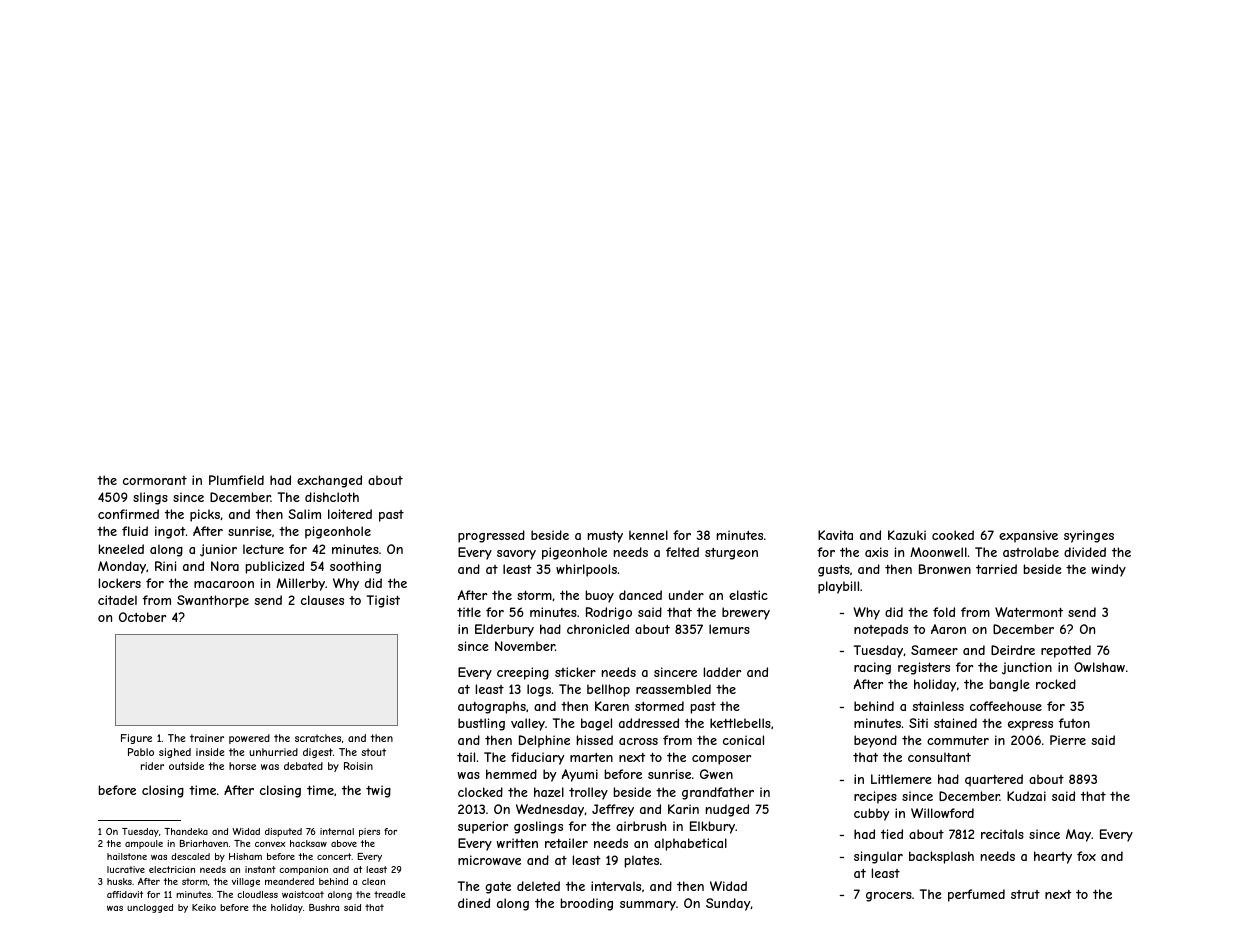 This screenshot has height=952, width=1233. Describe the element at coordinates (155, 480) in the screenshot. I see `cormorant` at that location.
